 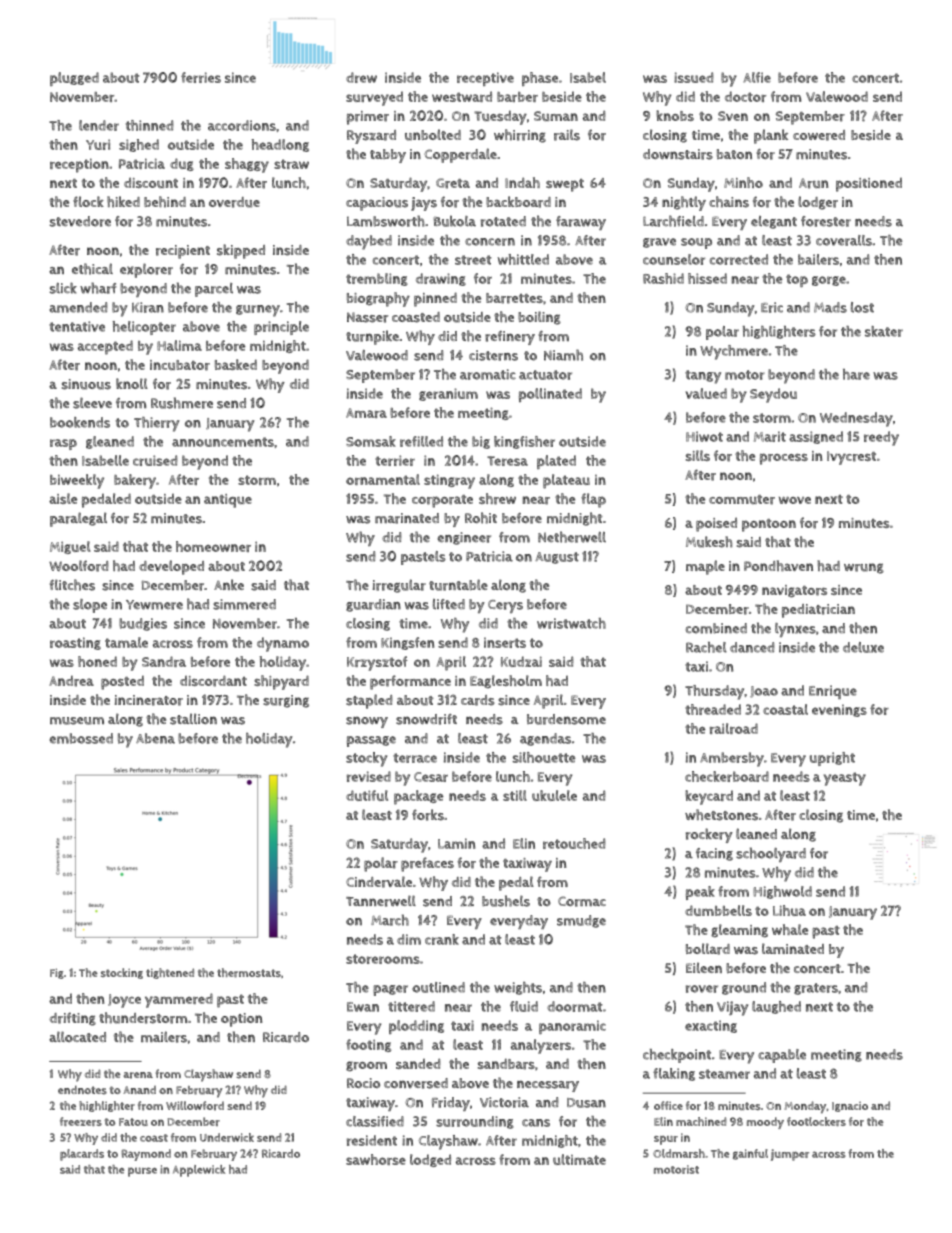 I want to click on cruised, so click(x=155, y=460).
